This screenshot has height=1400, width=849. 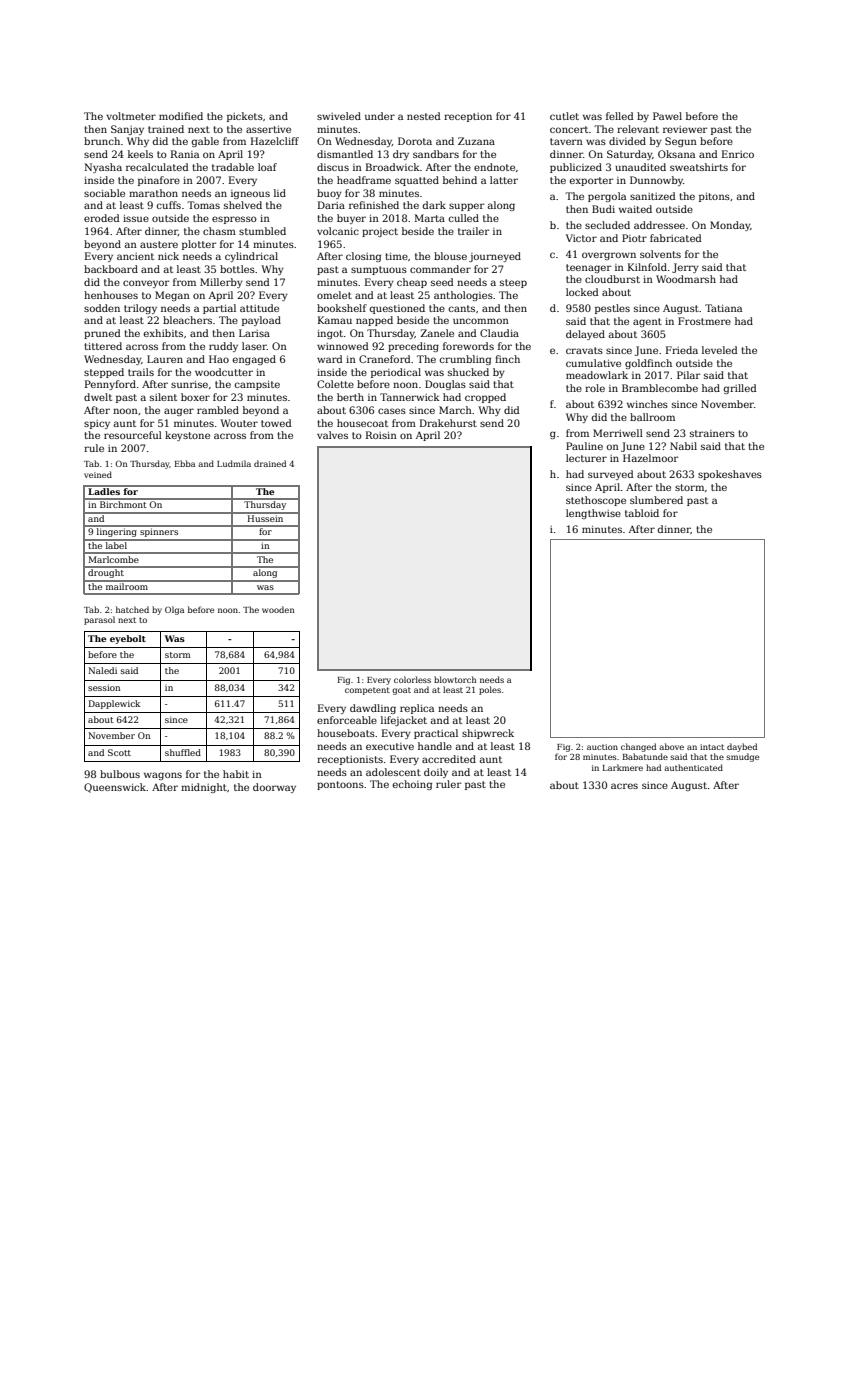 What do you see at coordinates (159, 244) in the screenshot?
I see `austere` at bounding box center [159, 244].
